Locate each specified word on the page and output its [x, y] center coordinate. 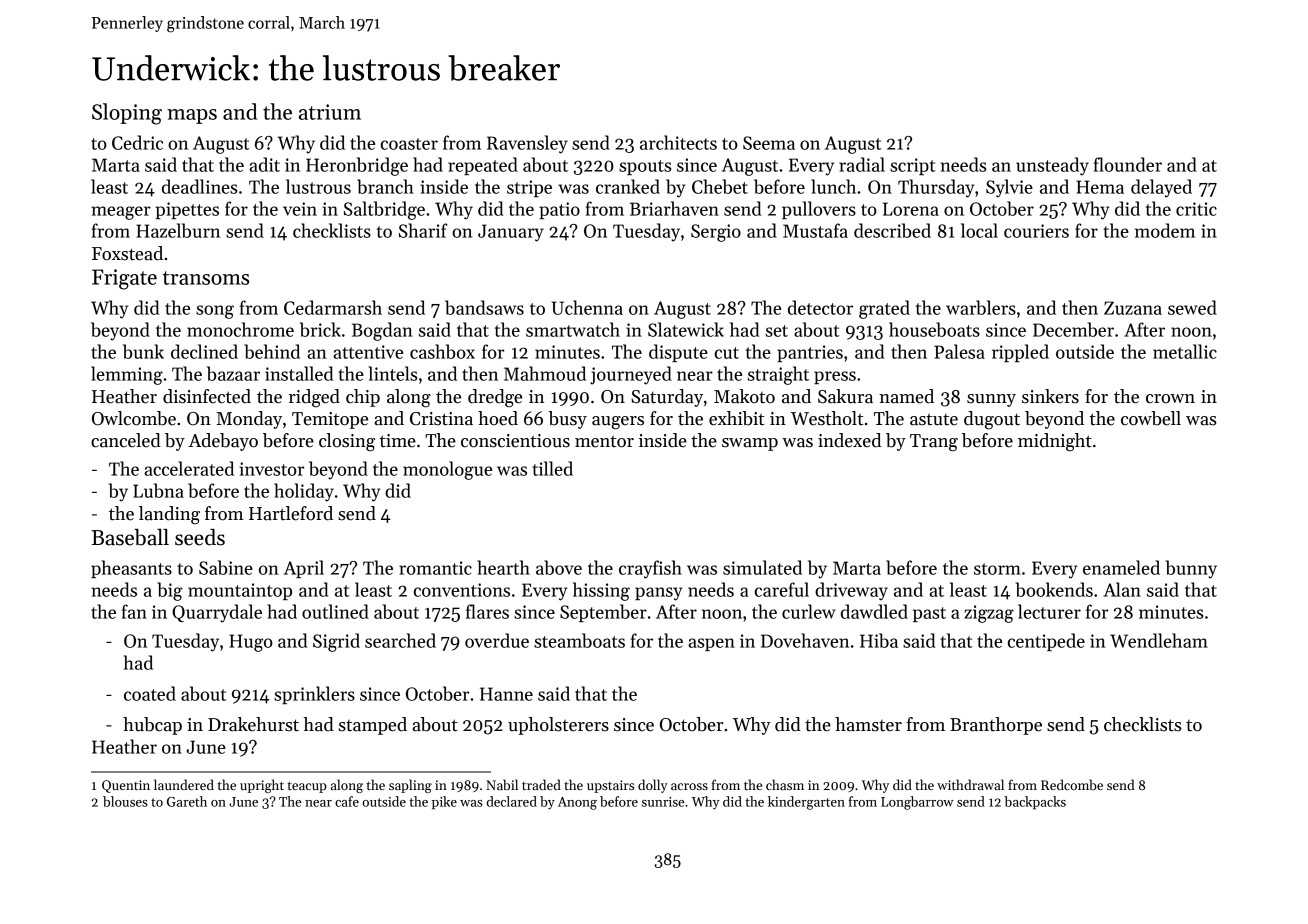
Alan [1122, 589]
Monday [249, 420]
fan [134, 611]
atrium [330, 112]
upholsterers [558, 726]
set [777, 331]
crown [1170, 399]
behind [272, 351]
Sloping [127, 114]
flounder [1128, 164]
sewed [1192, 307]
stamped [373, 726]
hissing [601, 591]
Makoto [744, 396]
